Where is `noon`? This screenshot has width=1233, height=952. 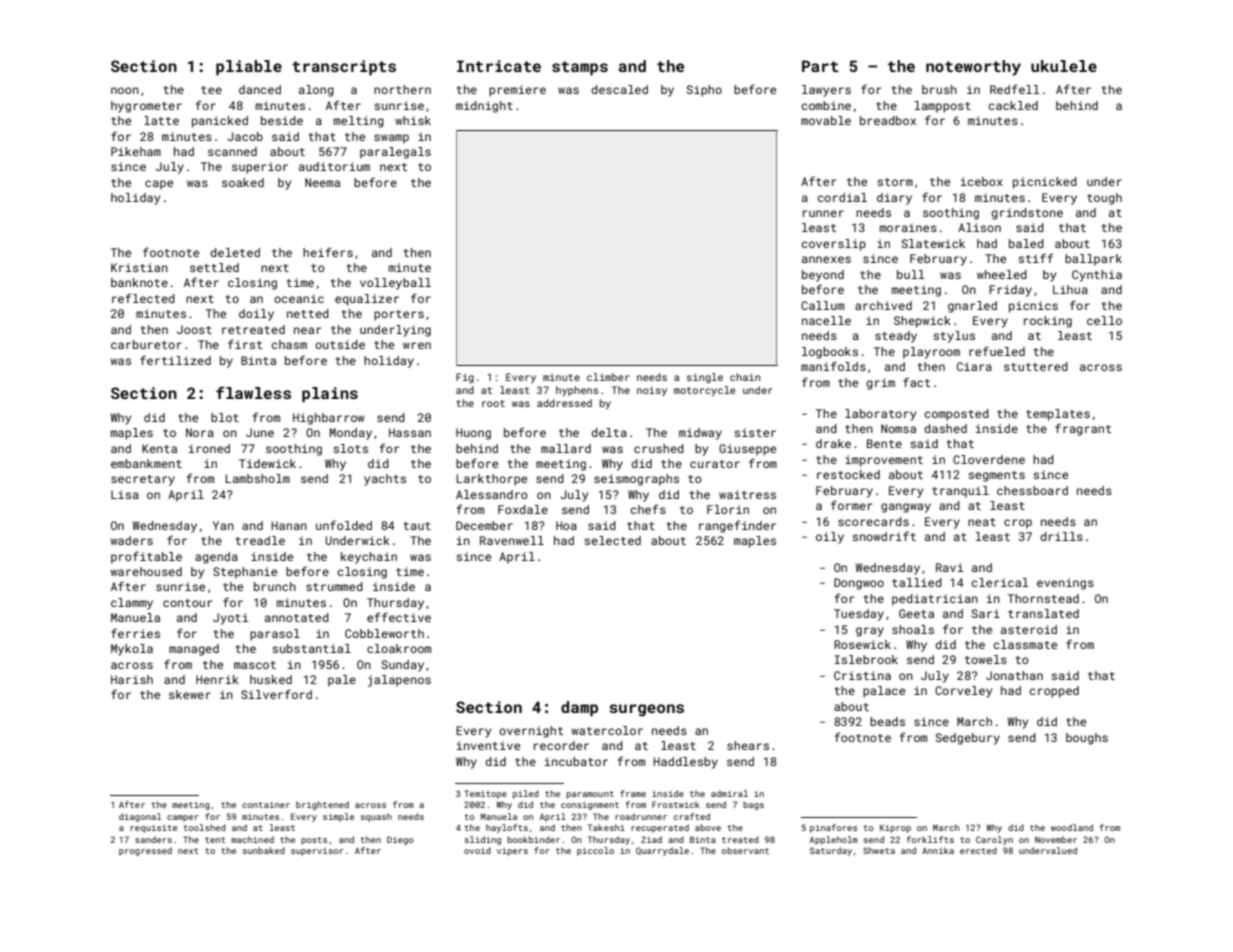 noon is located at coordinates (125, 90).
